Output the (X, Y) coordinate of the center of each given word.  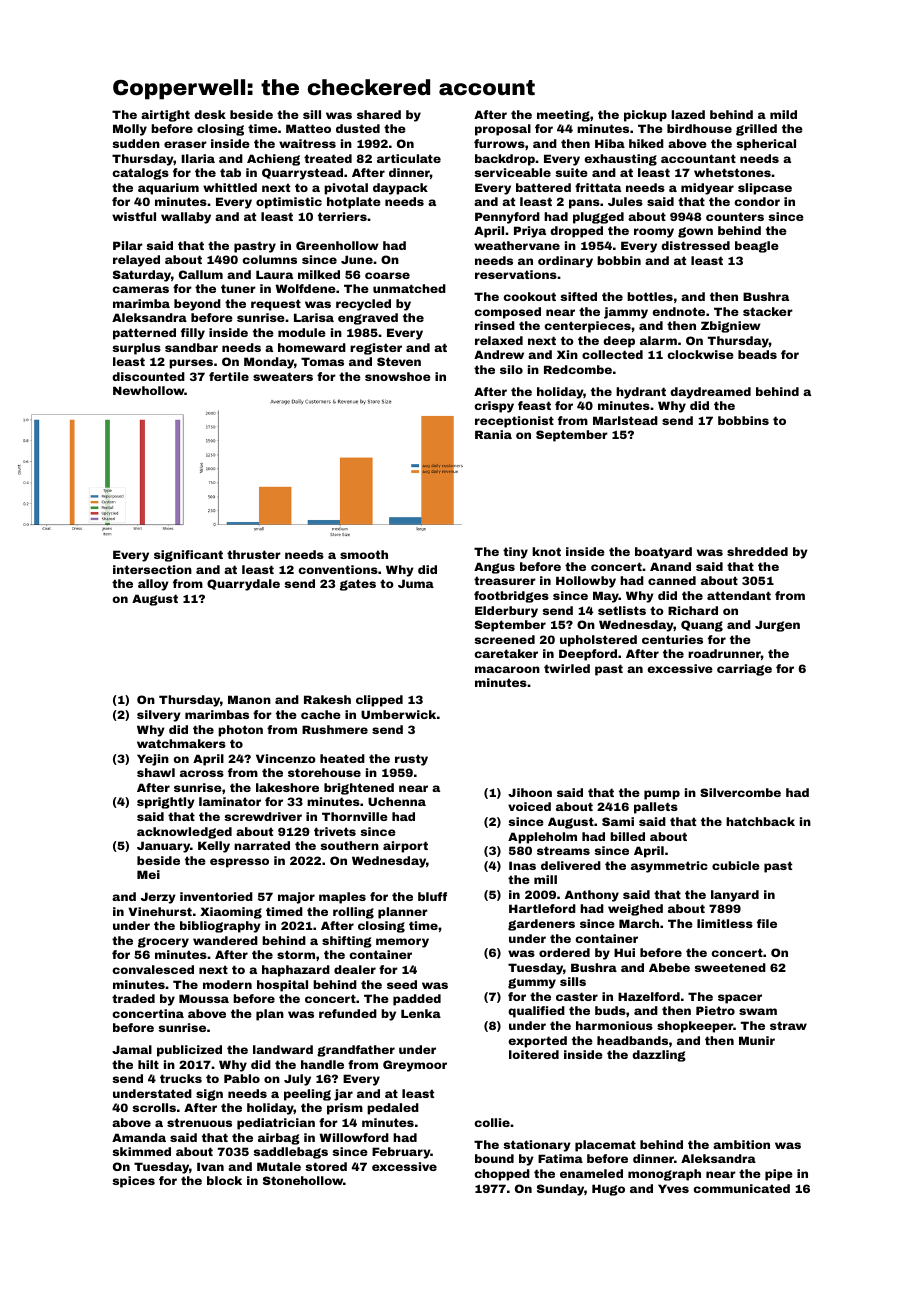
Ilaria (198, 158)
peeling (307, 1095)
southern (349, 845)
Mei (148, 874)
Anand (670, 566)
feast (534, 405)
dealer (355, 969)
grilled (756, 130)
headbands (632, 1040)
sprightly (166, 803)
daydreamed (710, 393)
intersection (152, 569)
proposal (503, 130)
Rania (493, 434)
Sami (618, 821)
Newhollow (149, 390)
